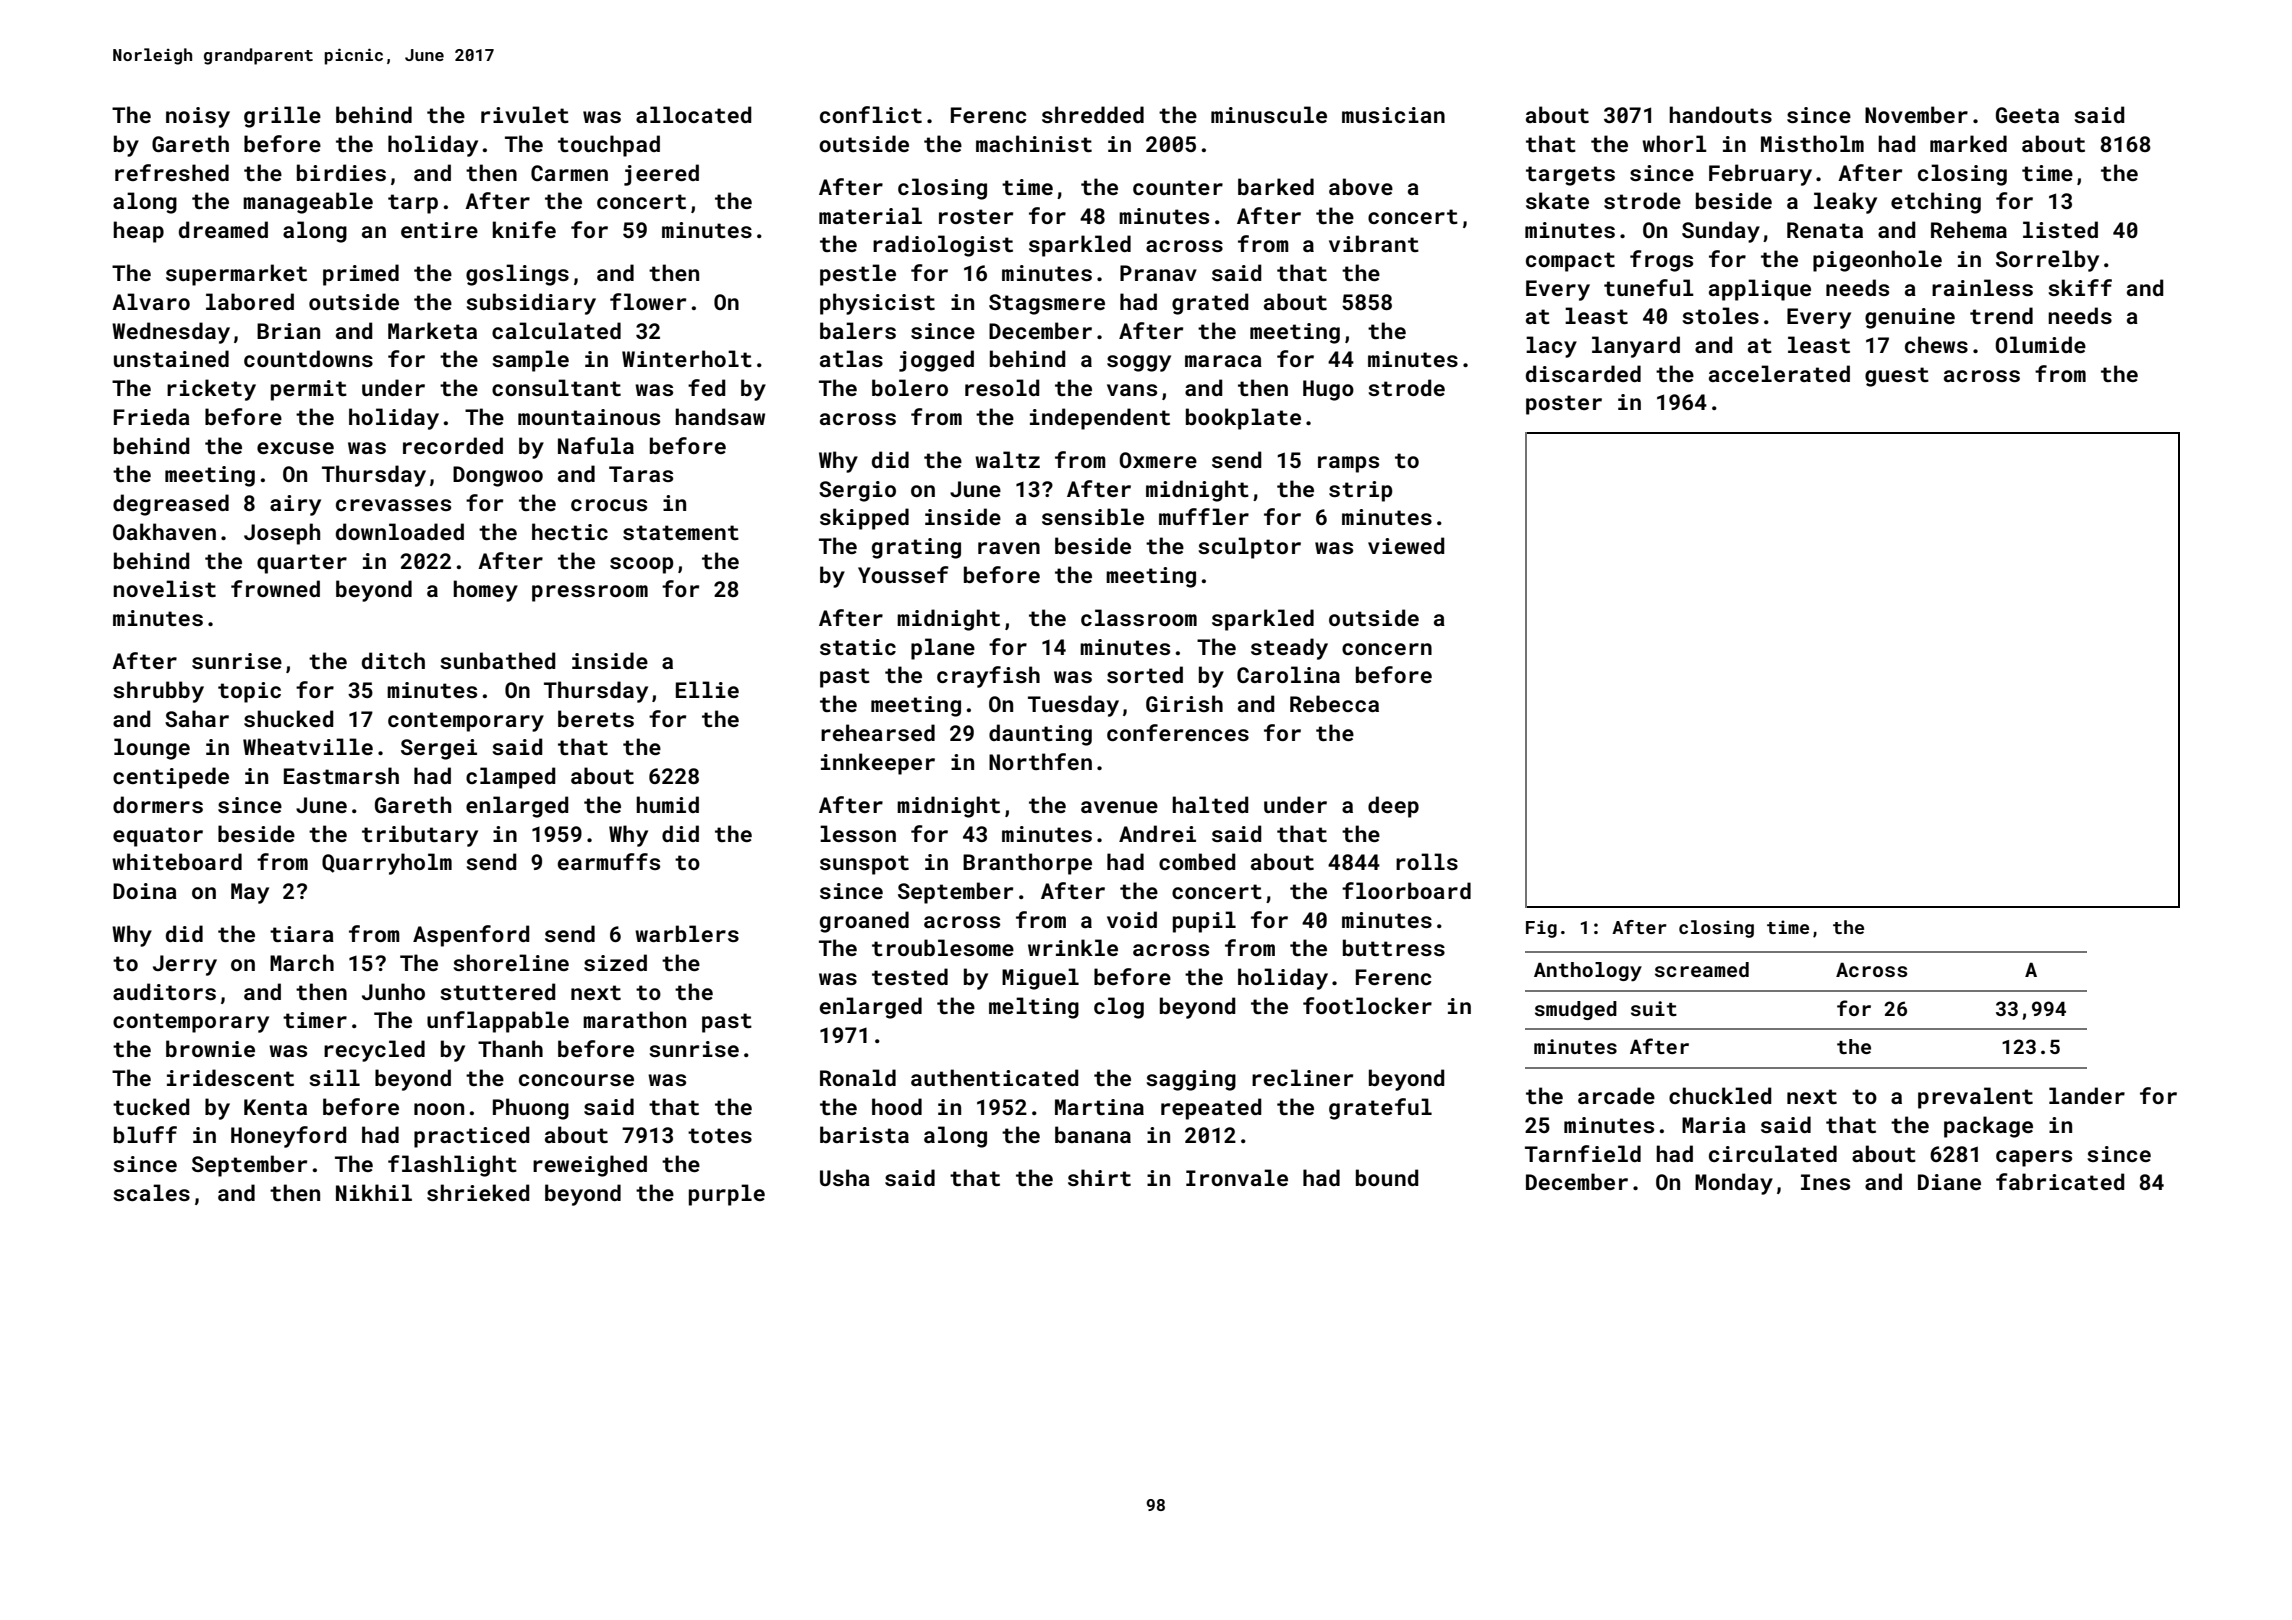 The image size is (2292, 1620). I want to click on allocated, so click(694, 114).
